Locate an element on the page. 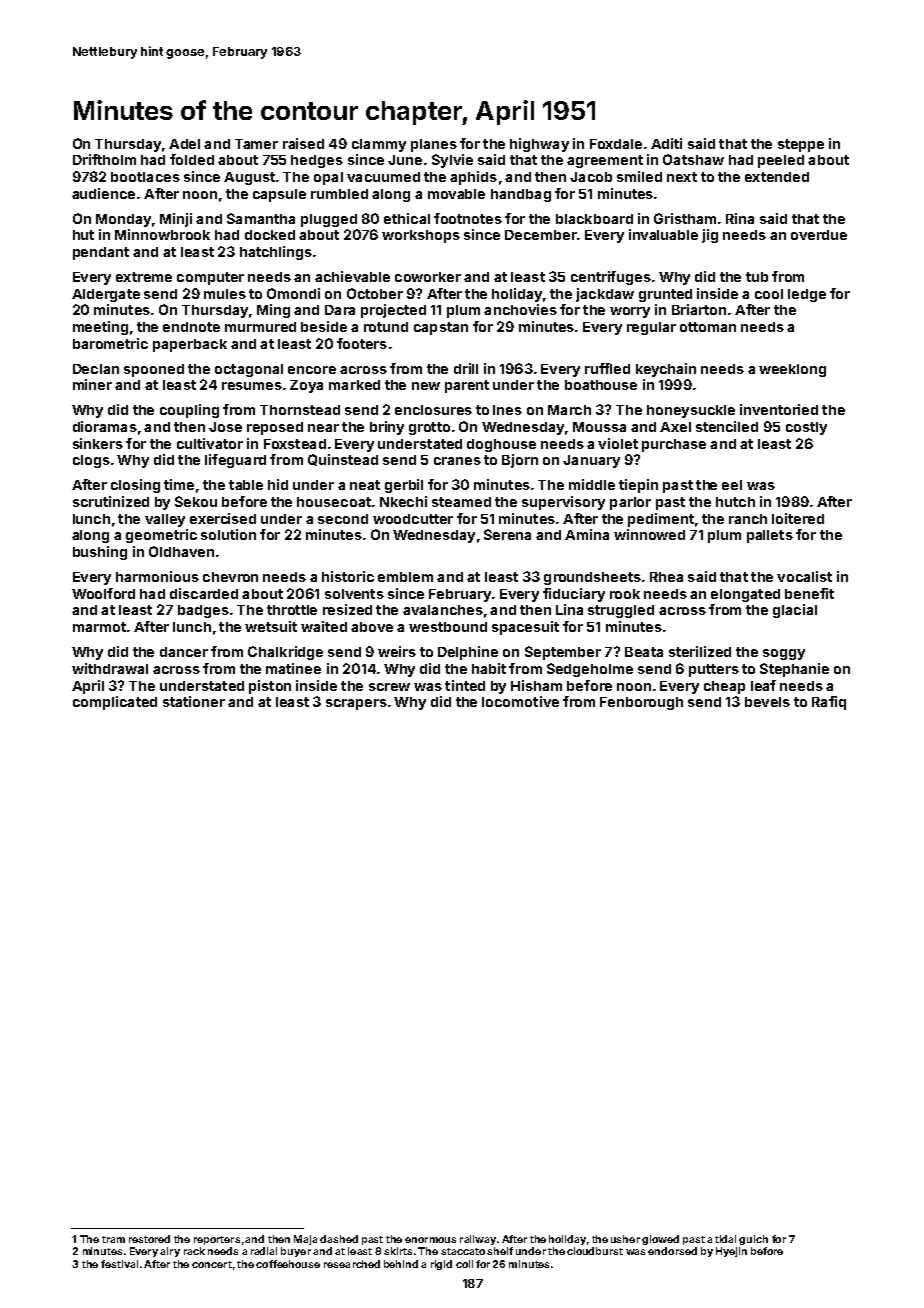 The width and height of the image is (924, 1308). tidal is located at coordinates (725, 1239).
